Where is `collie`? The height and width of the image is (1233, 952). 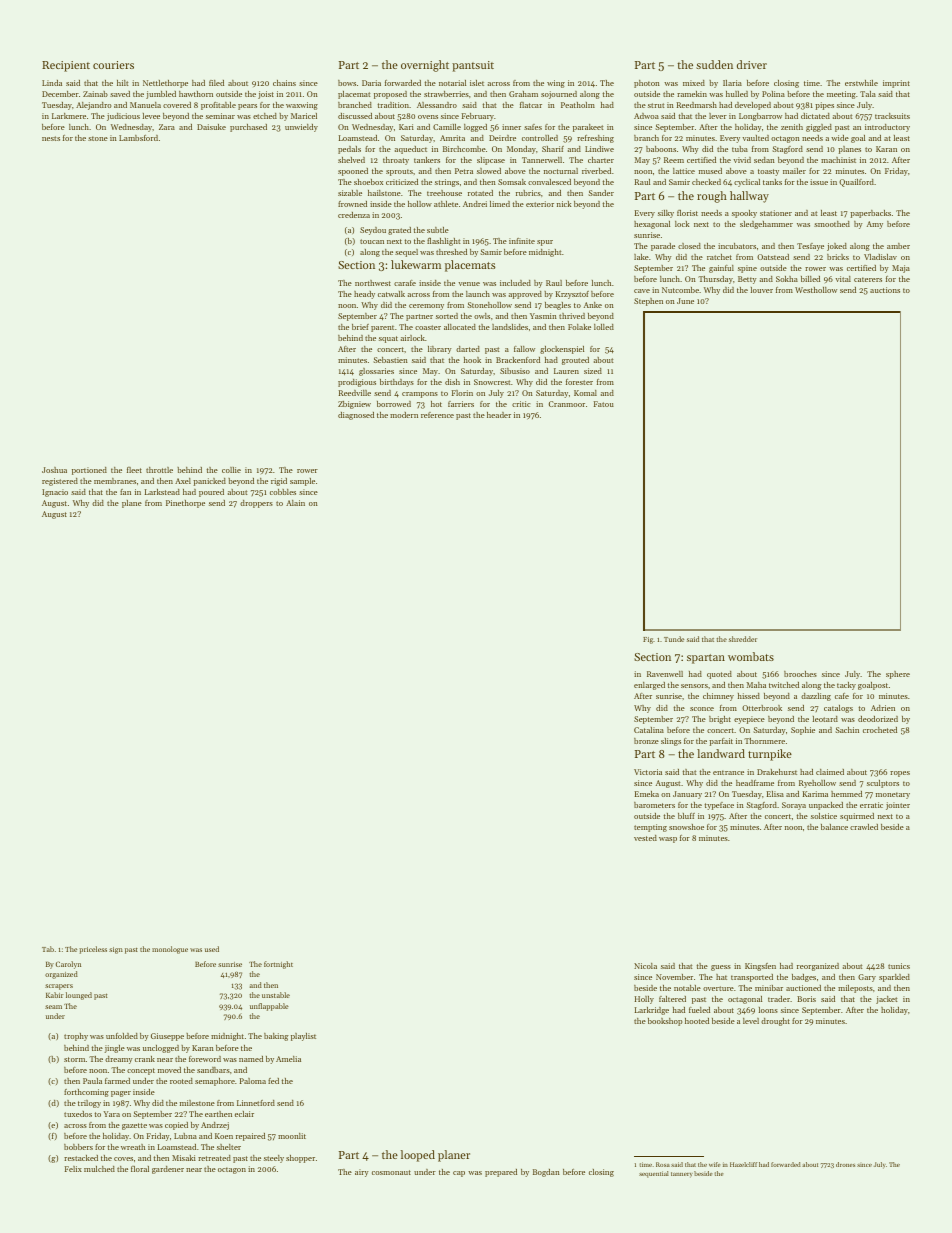
collie is located at coordinates (231, 470).
